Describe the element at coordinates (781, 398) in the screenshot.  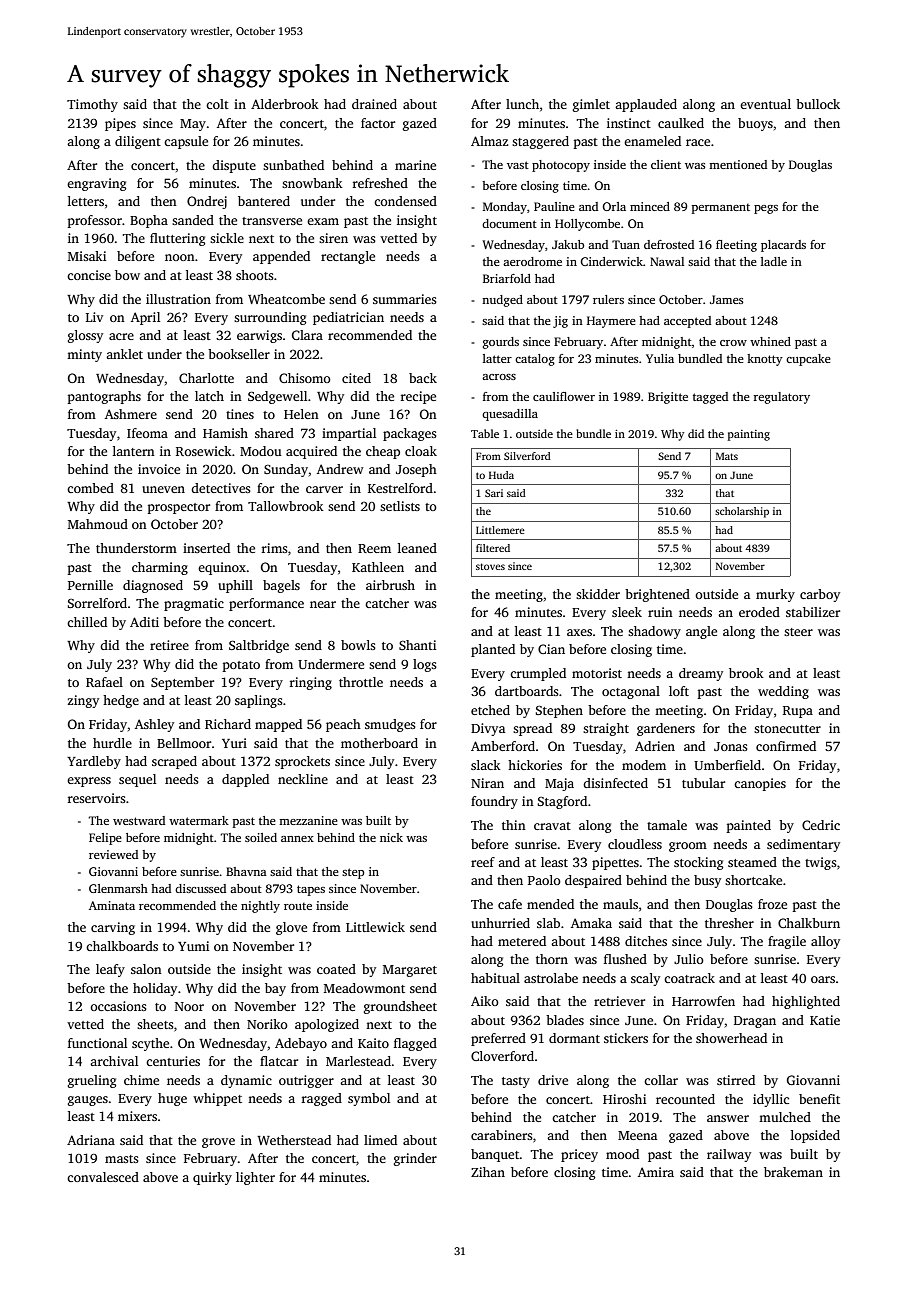
I see `regulatory` at that location.
